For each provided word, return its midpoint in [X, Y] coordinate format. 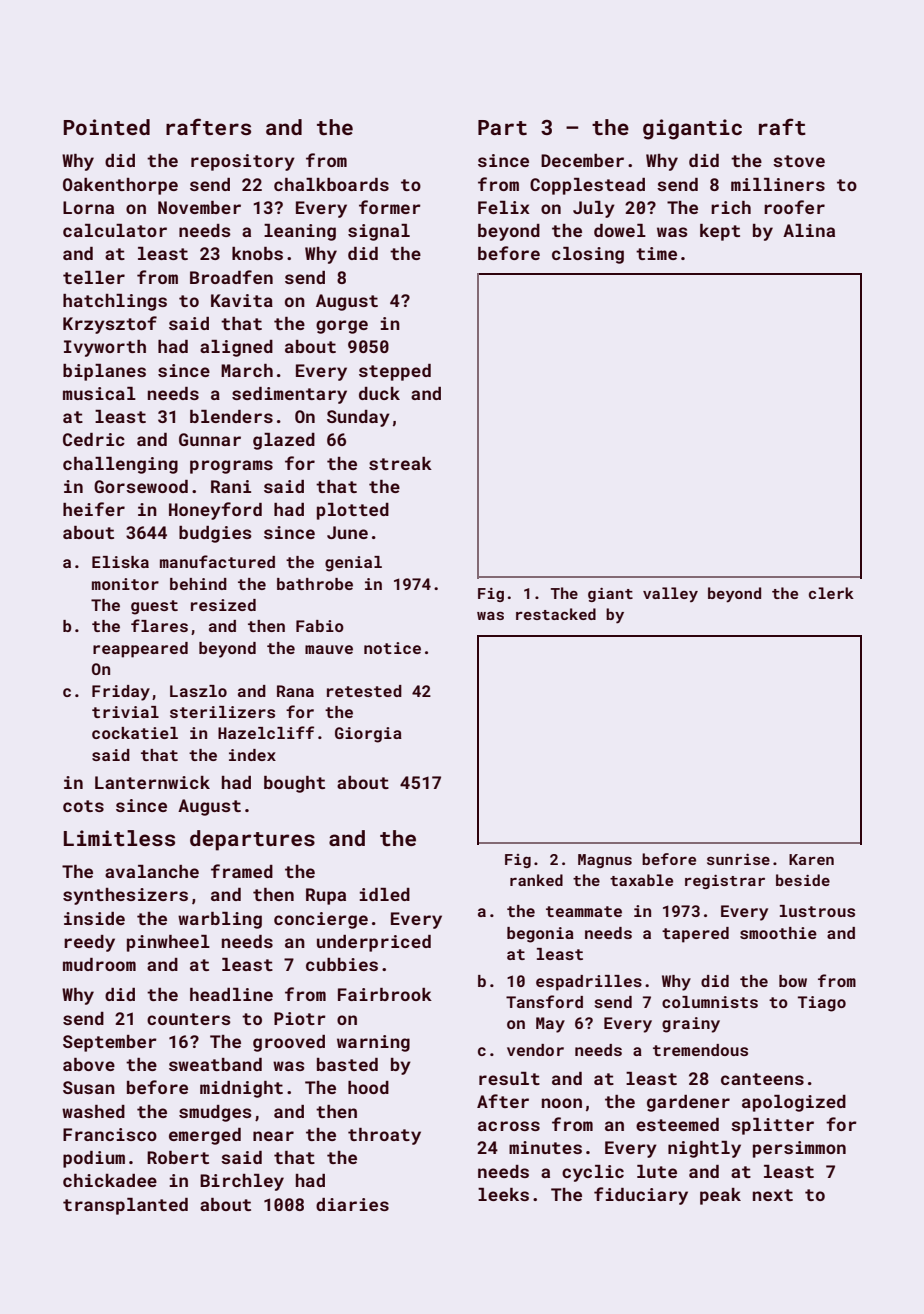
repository [243, 162]
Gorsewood [141, 486]
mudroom [99, 964]
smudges [215, 1113]
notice [392, 648]
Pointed [107, 127]
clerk [831, 593]
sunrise [738, 859]
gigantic [692, 129]
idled [384, 894]
